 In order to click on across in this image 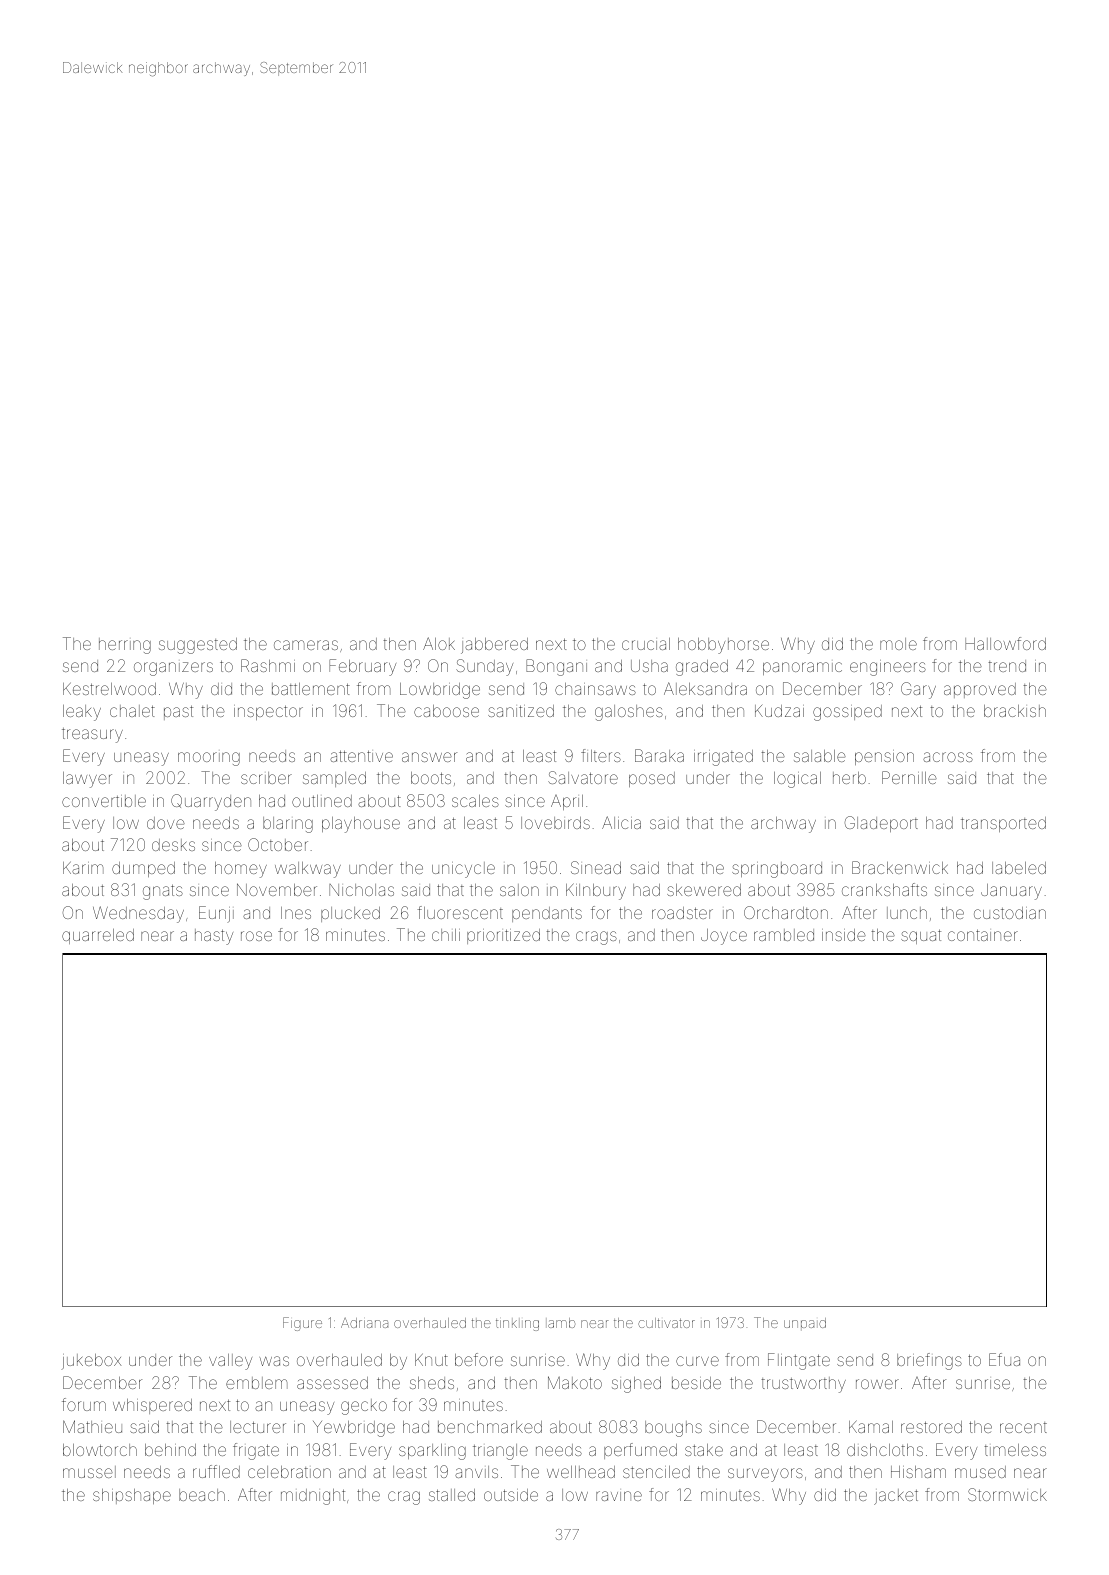, I will do `click(948, 757)`.
